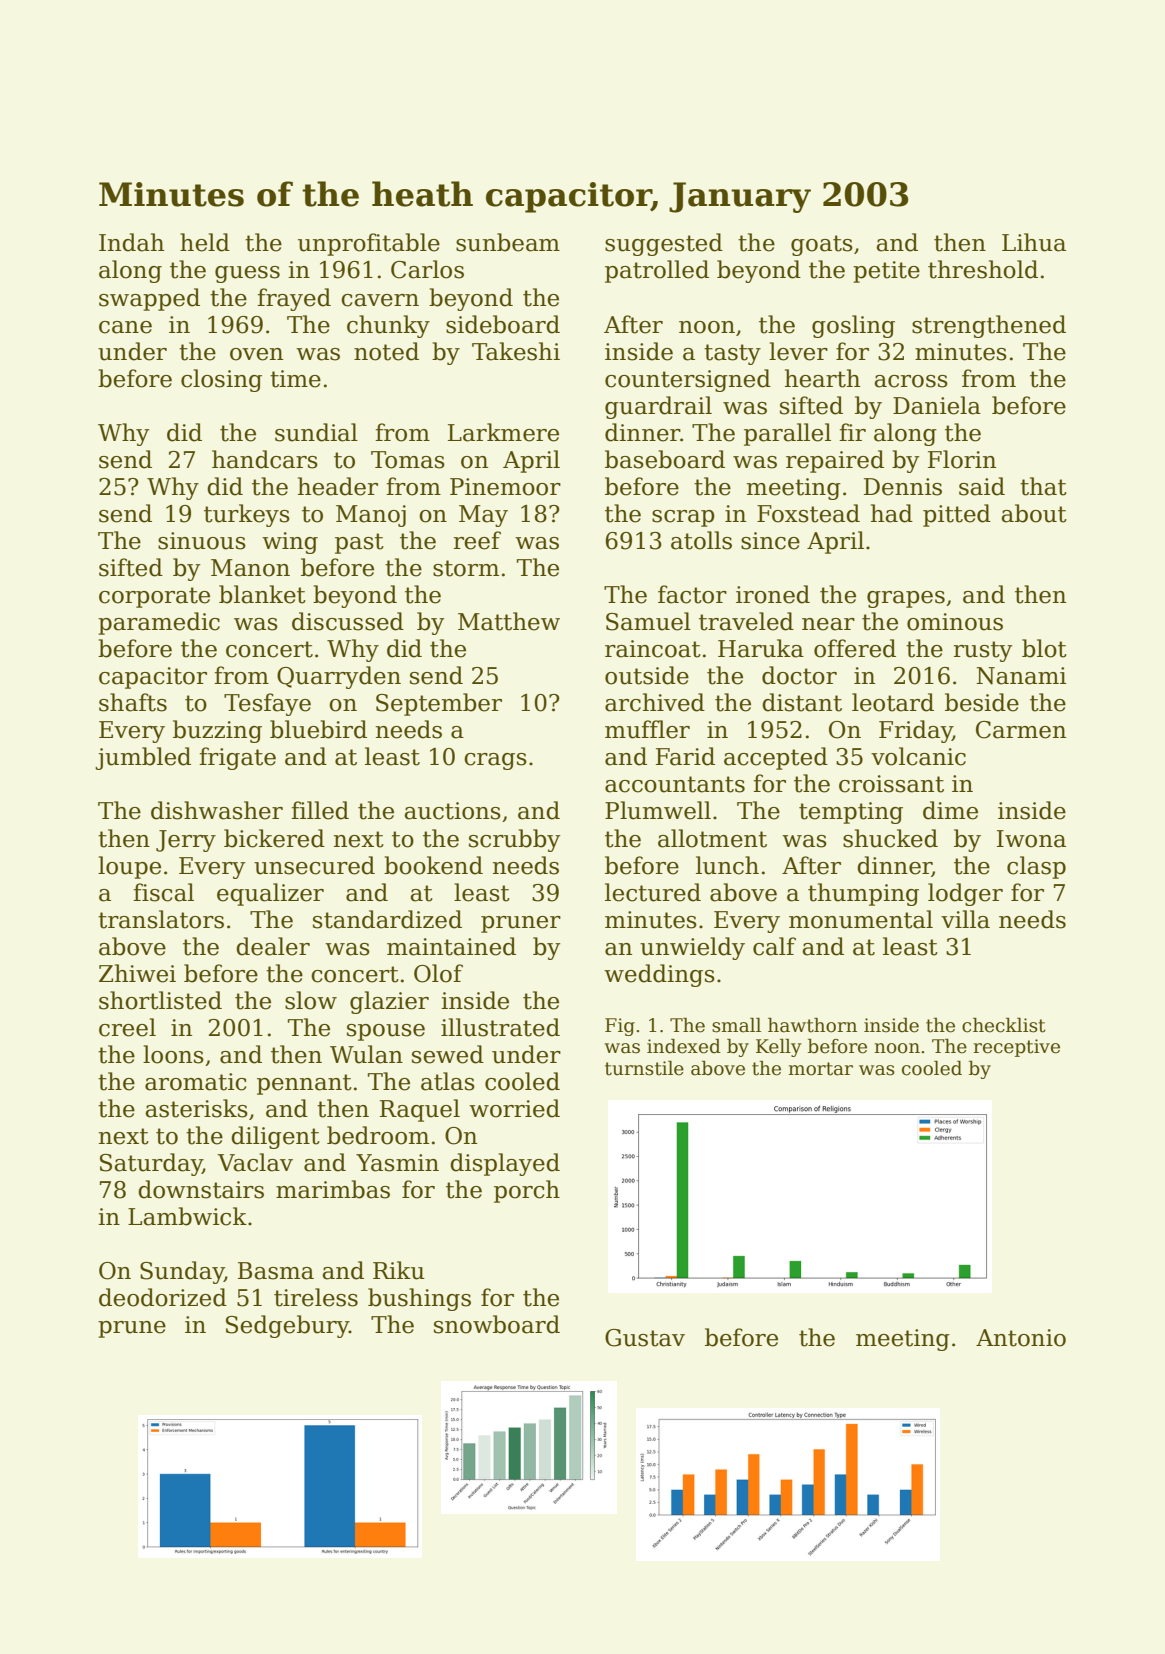 This screenshot has width=1165, height=1654. Describe the element at coordinates (692, 948) in the screenshot. I see `unwieldy` at that location.
